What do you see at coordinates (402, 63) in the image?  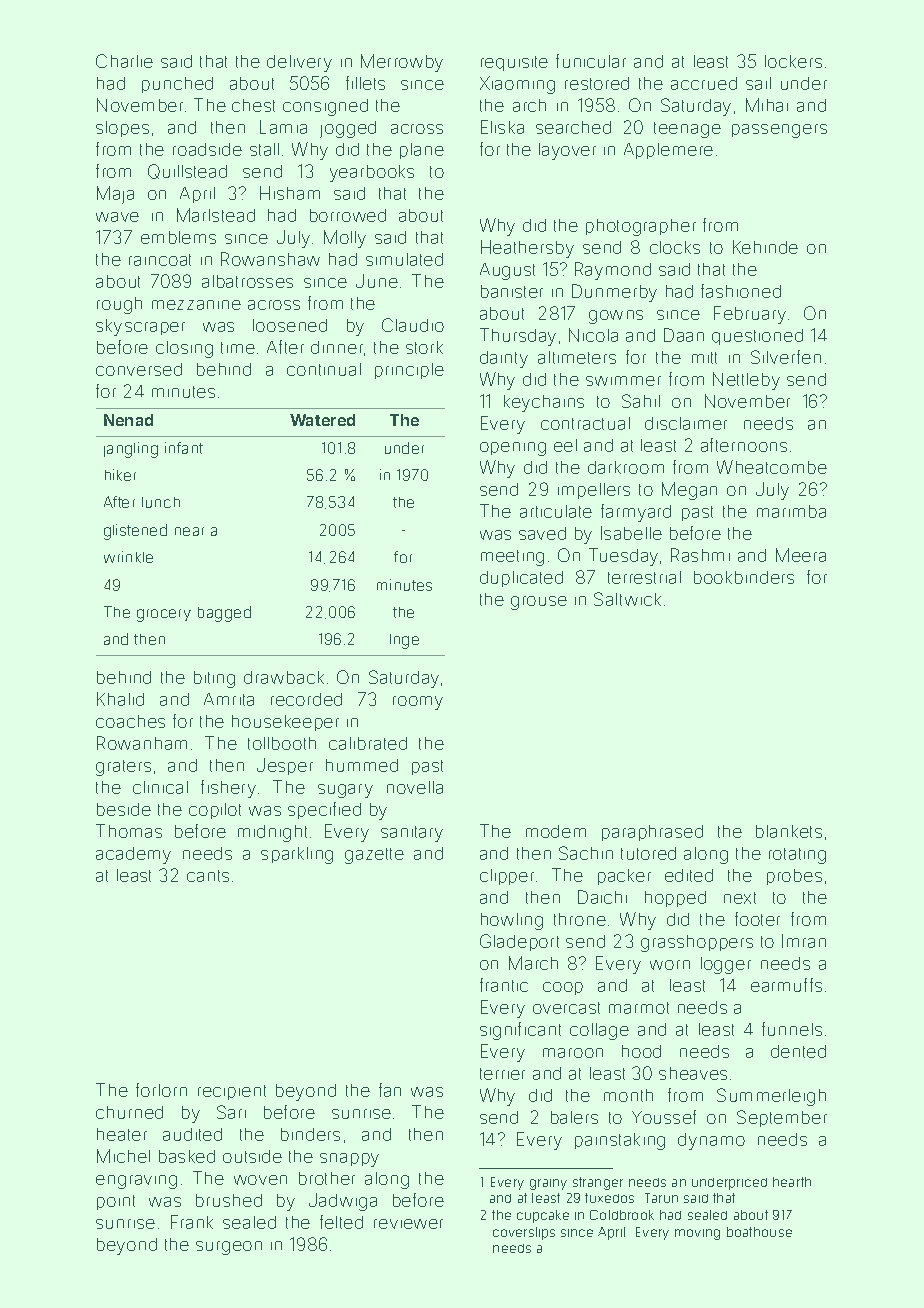 I see `Merrowby` at bounding box center [402, 63].
